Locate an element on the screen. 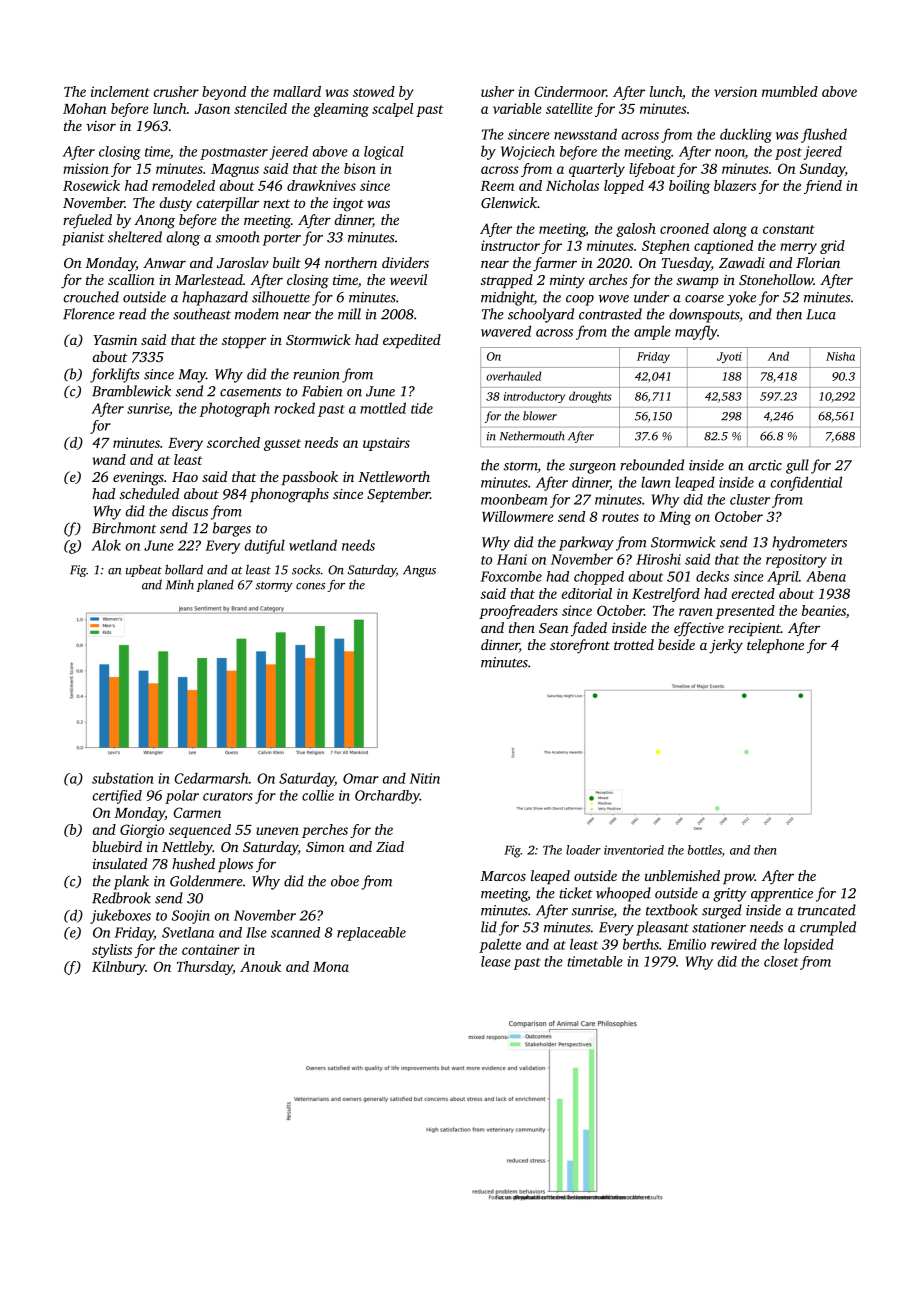 This screenshot has height=1308, width=924. Hiroshi is located at coordinates (658, 559).
